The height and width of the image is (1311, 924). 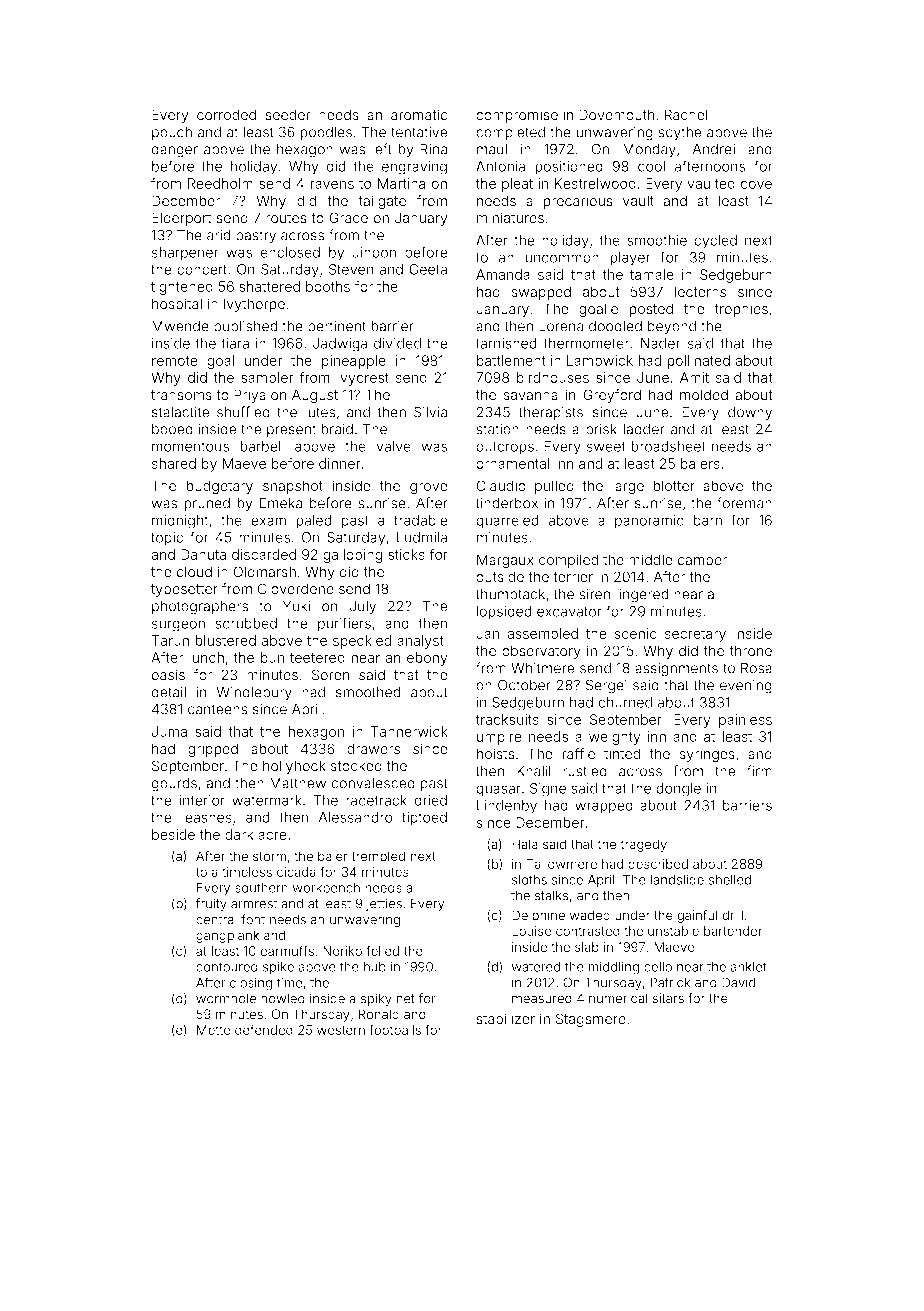 What do you see at coordinates (686, 114) in the image?
I see `Rachel` at bounding box center [686, 114].
